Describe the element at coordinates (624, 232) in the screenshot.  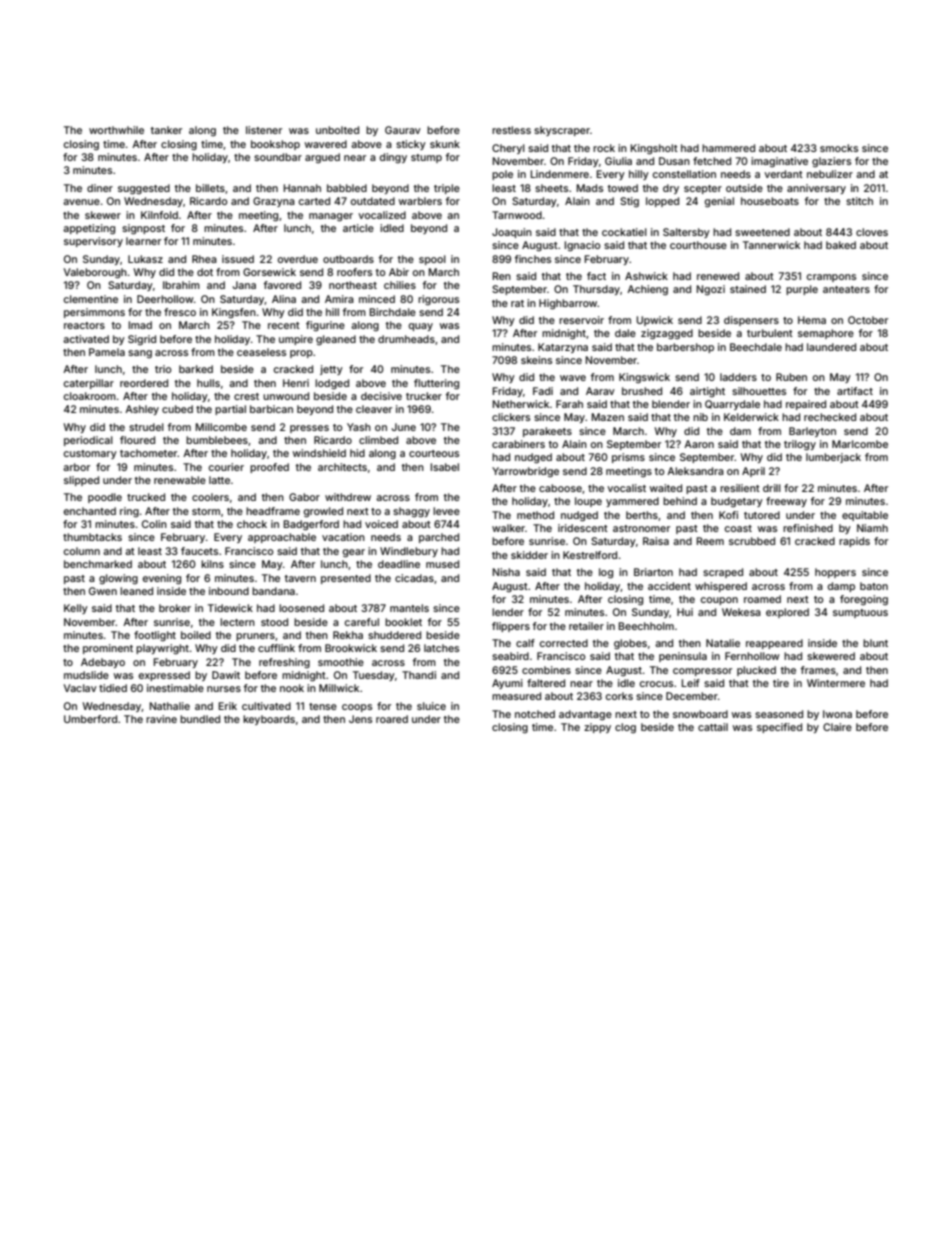
I see `cockatiel` at that location.
